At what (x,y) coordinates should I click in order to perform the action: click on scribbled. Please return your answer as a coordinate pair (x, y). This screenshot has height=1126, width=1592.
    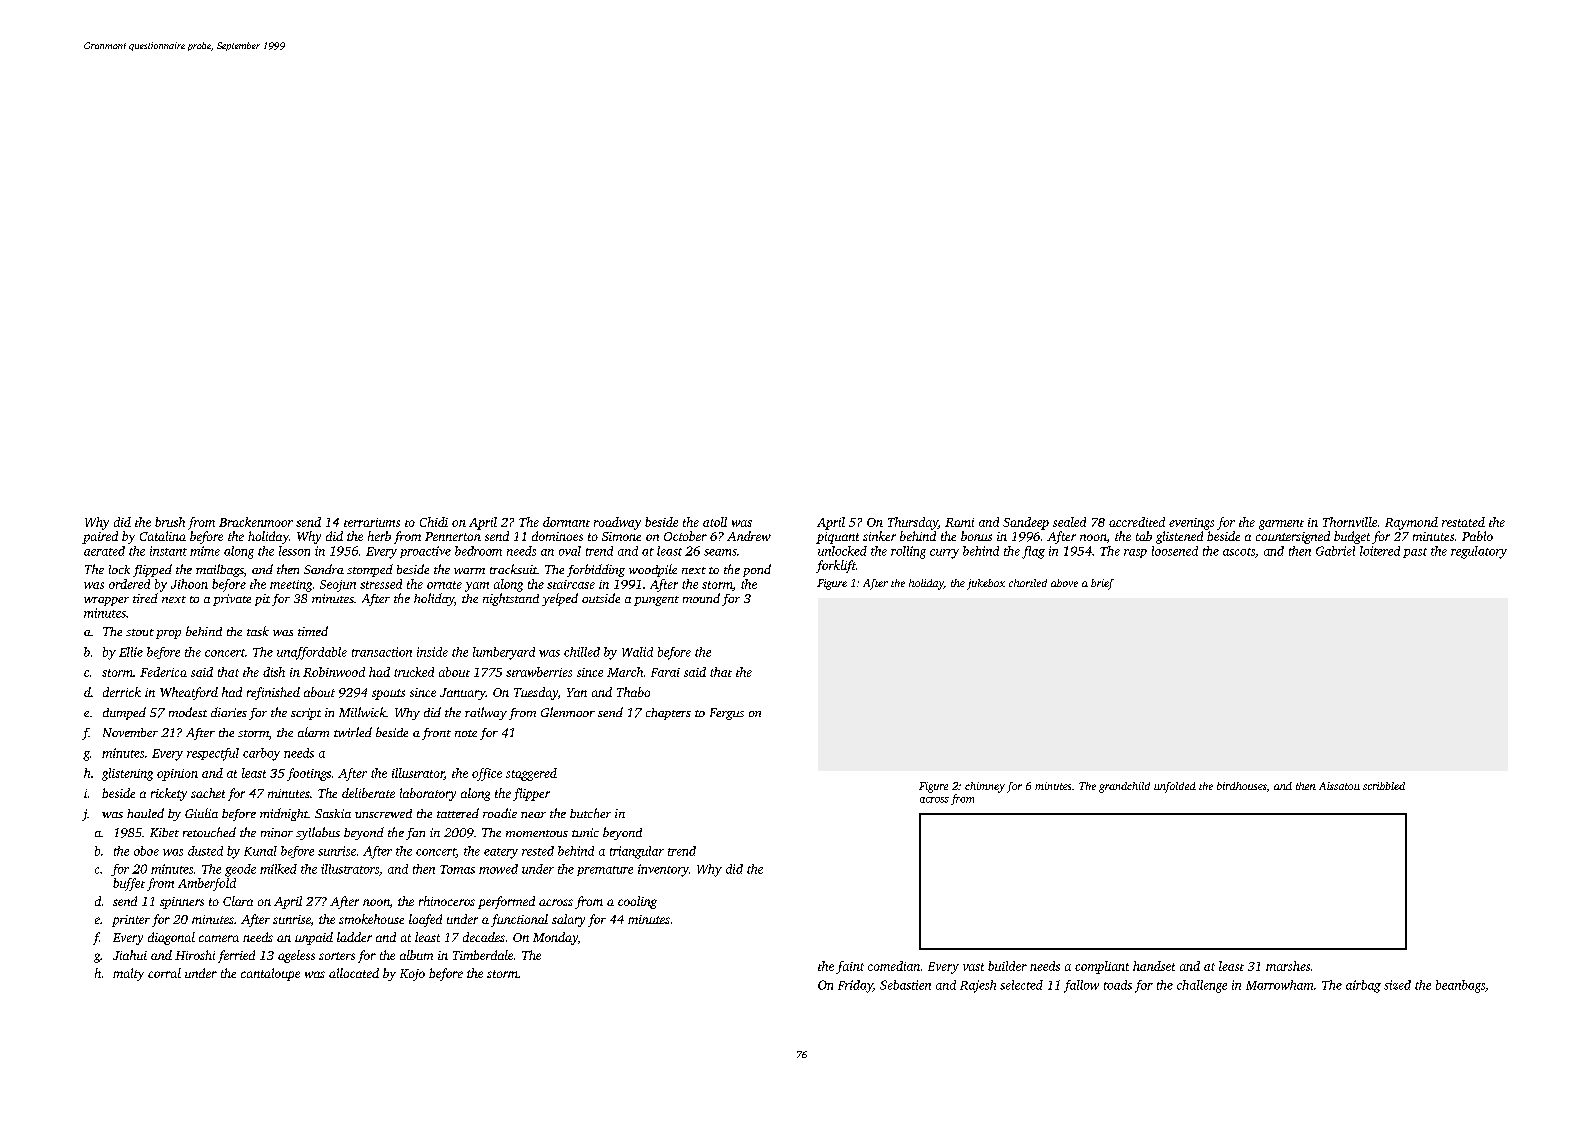
    Looking at the image, I should click on (1384, 786).
